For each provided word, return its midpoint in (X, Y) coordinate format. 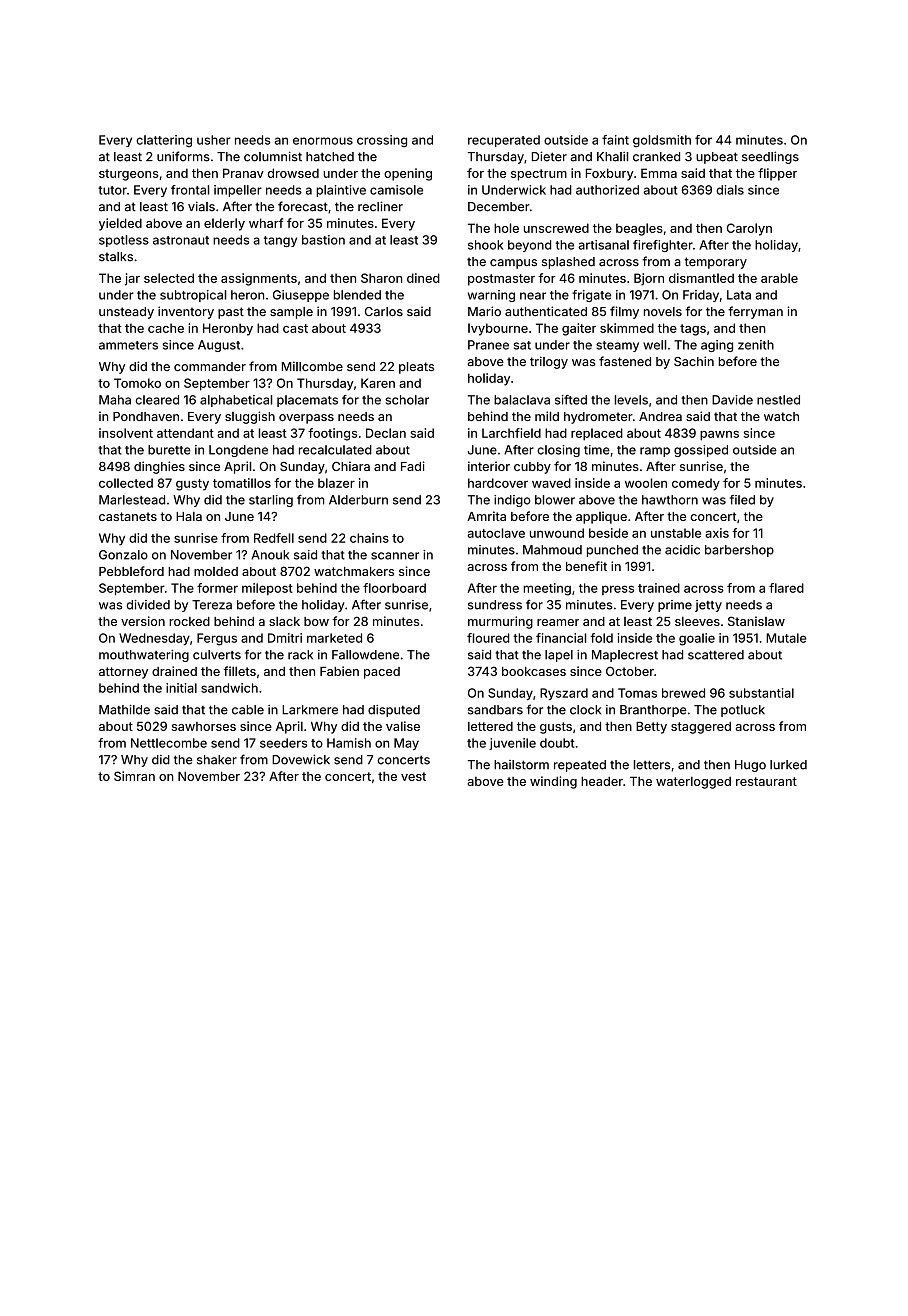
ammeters (128, 345)
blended (357, 295)
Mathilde (124, 710)
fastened (625, 361)
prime (675, 606)
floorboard (394, 588)
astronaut (181, 240)
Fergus (217, 639)
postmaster (501, 280)
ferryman (755, 312)
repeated (580, 766)
